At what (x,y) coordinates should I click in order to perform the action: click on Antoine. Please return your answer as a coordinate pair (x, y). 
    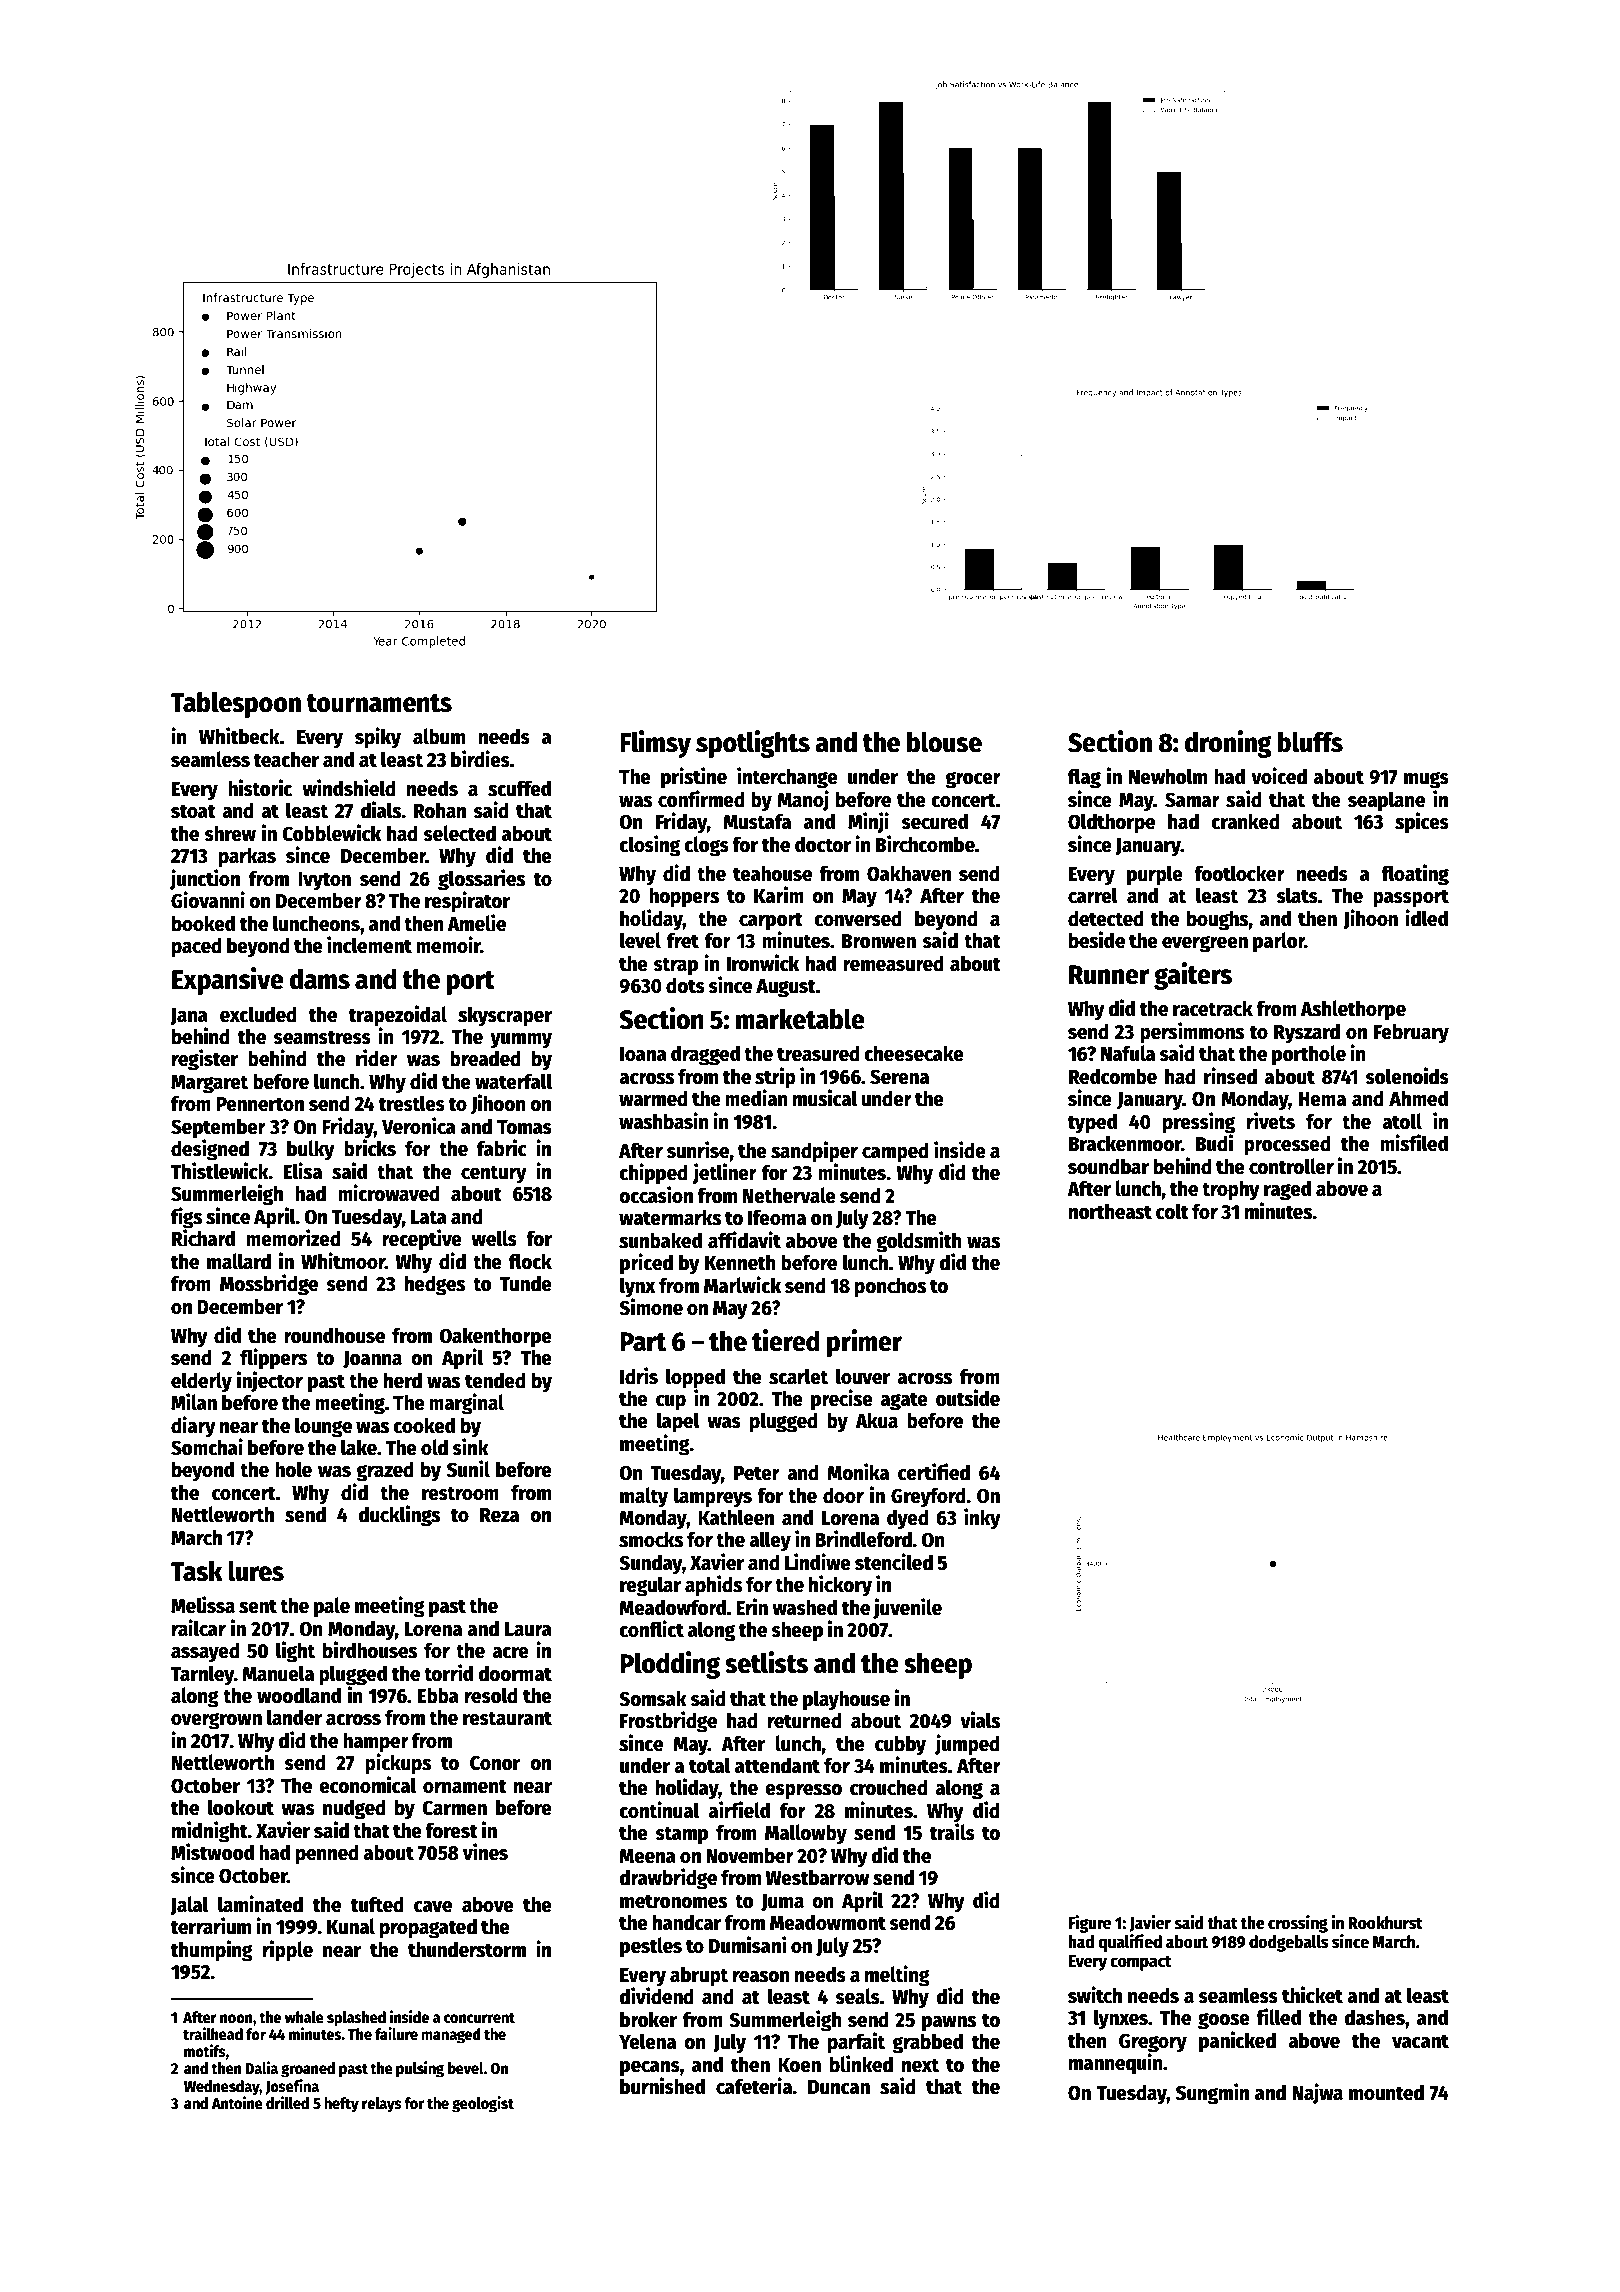
    Looking at the image, I should click on (237, 2102).
